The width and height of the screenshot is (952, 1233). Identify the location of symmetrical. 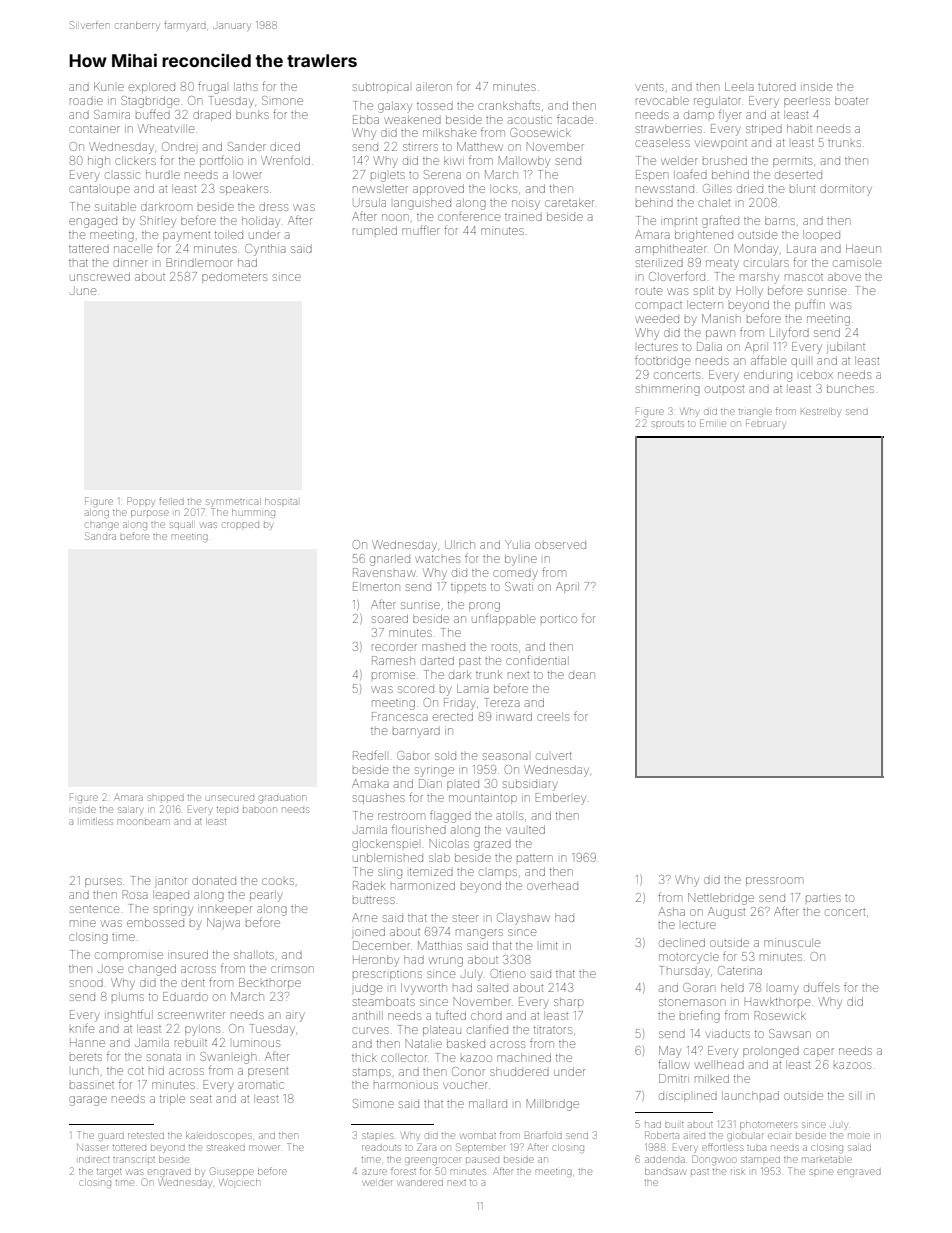
(233, 501).
